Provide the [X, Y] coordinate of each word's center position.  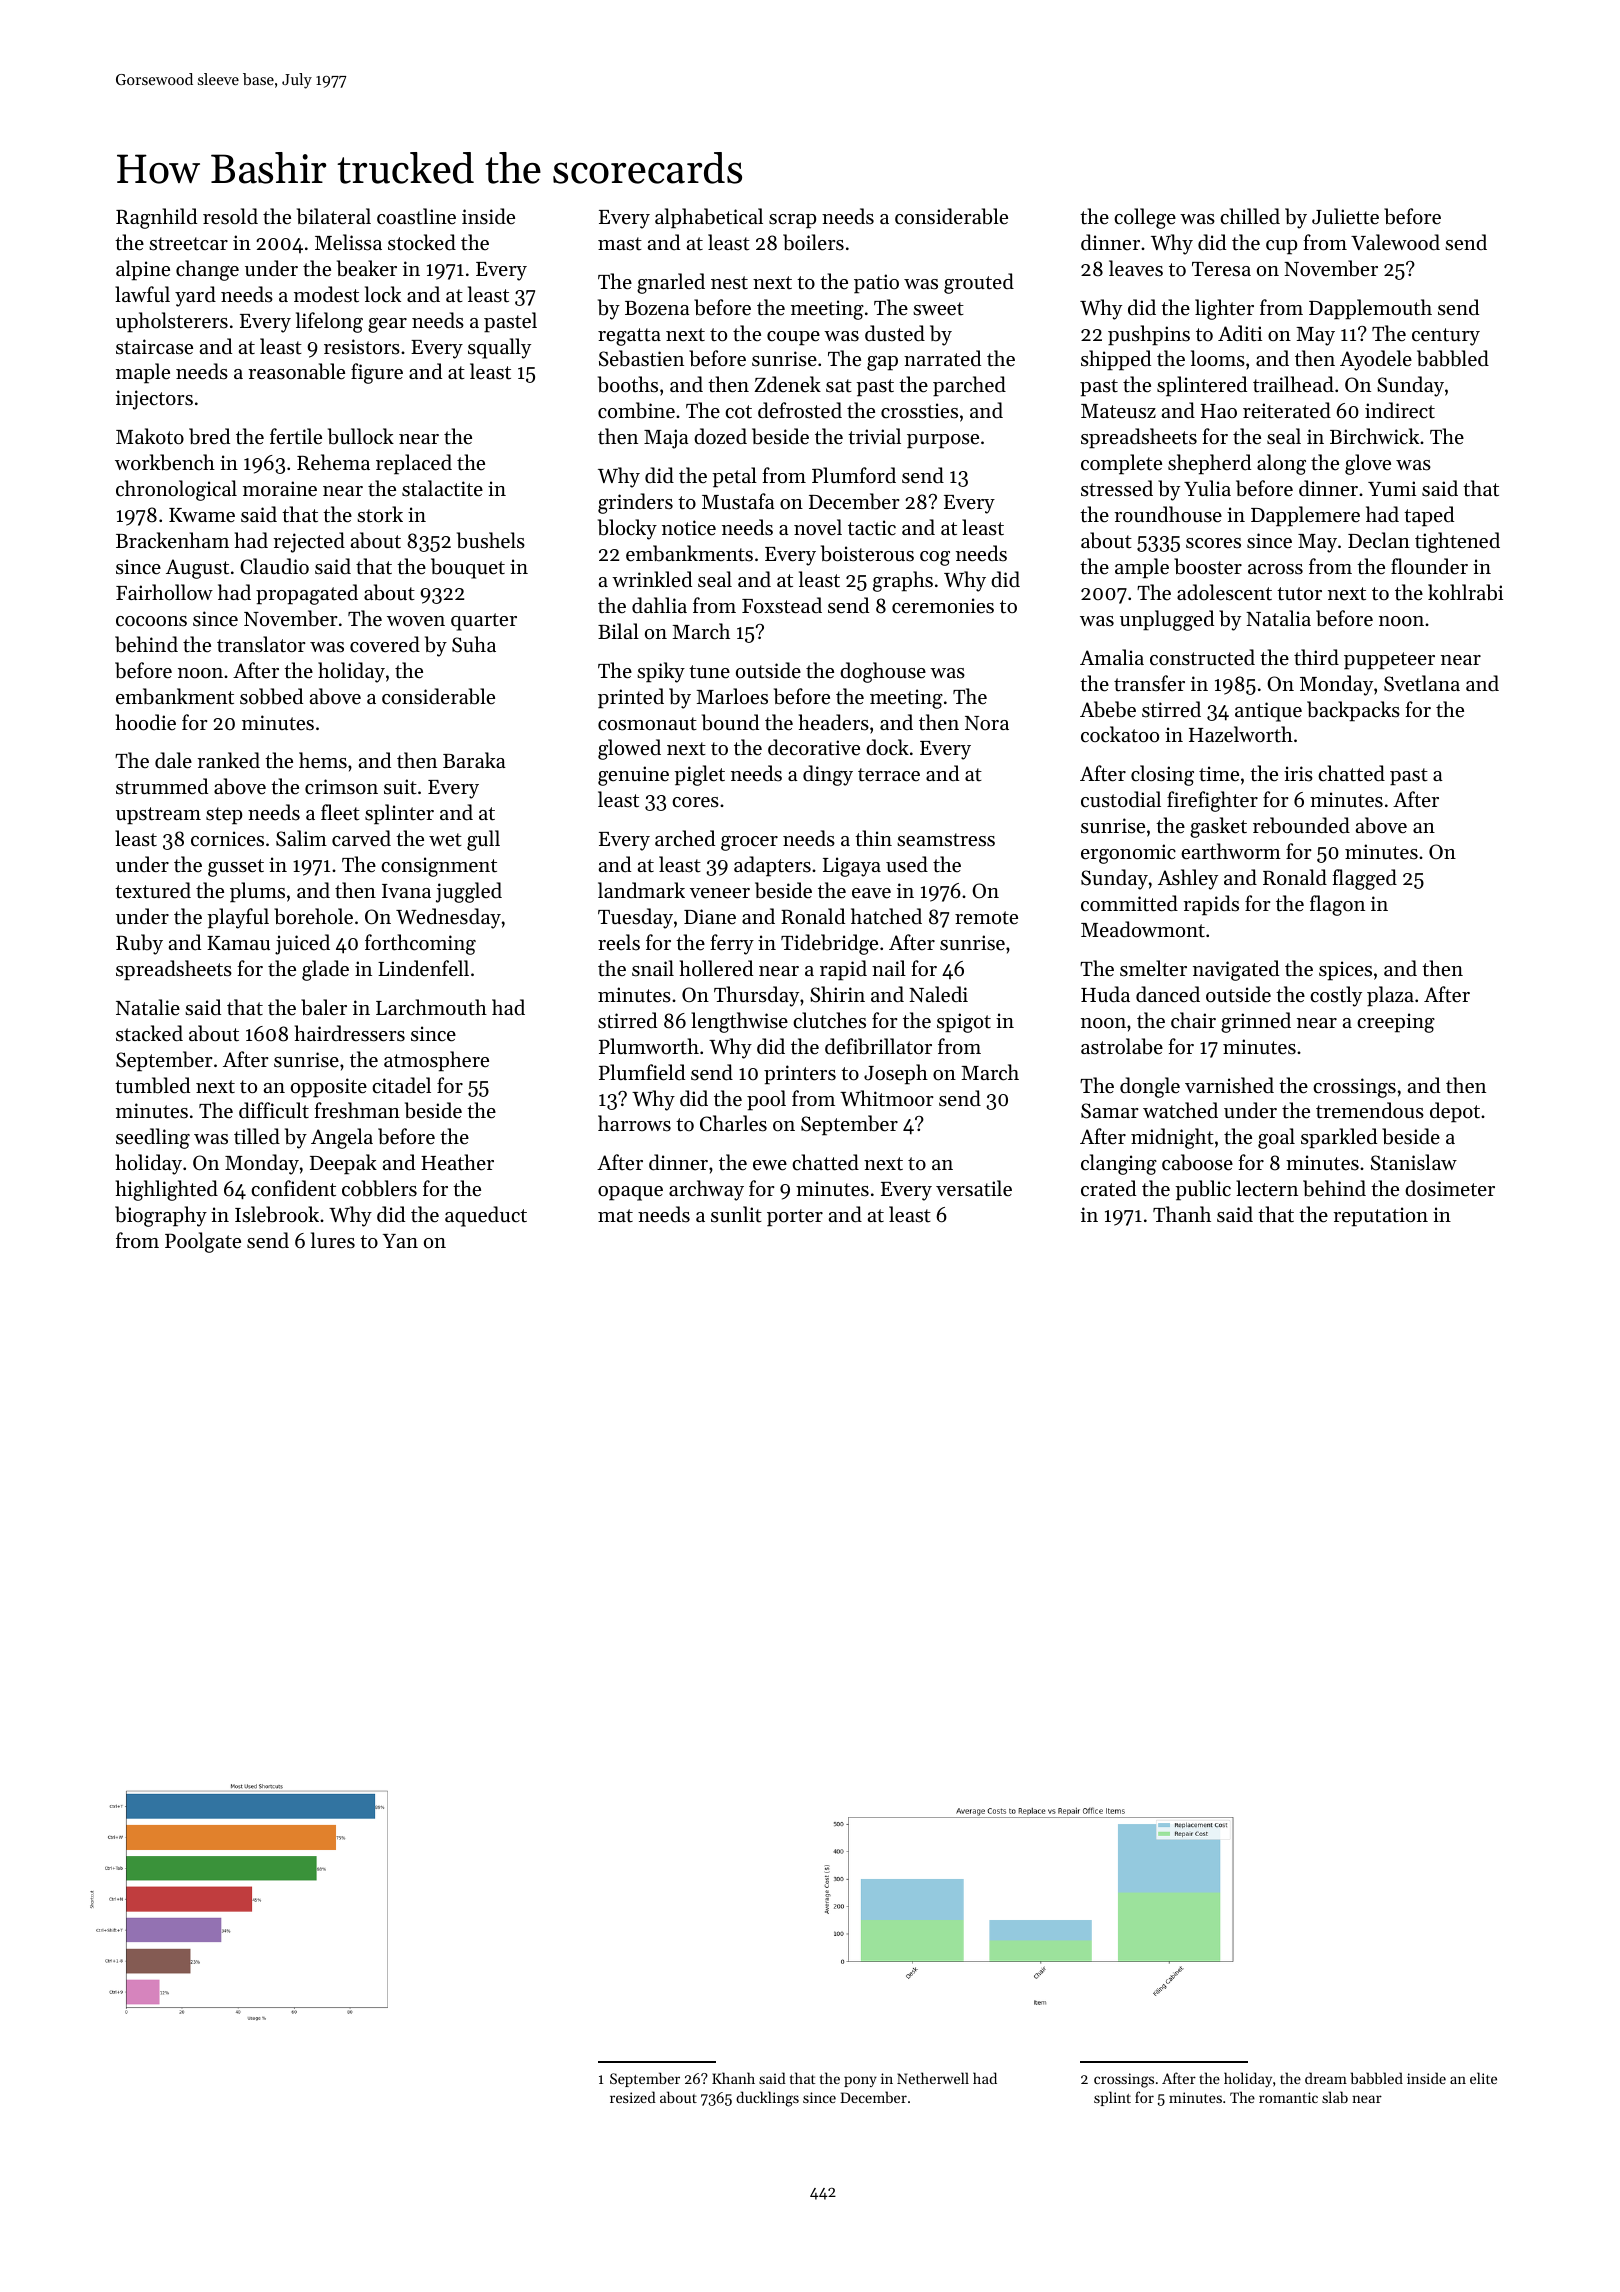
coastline [416, 216]
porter [795, 1218]
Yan [400, 1241]
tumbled [152, 1085]
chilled [1250, 216]
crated [1108, 1188]
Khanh [733, 2078]
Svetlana [1422, 683]
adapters [772, 866]
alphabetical [709, 218]
